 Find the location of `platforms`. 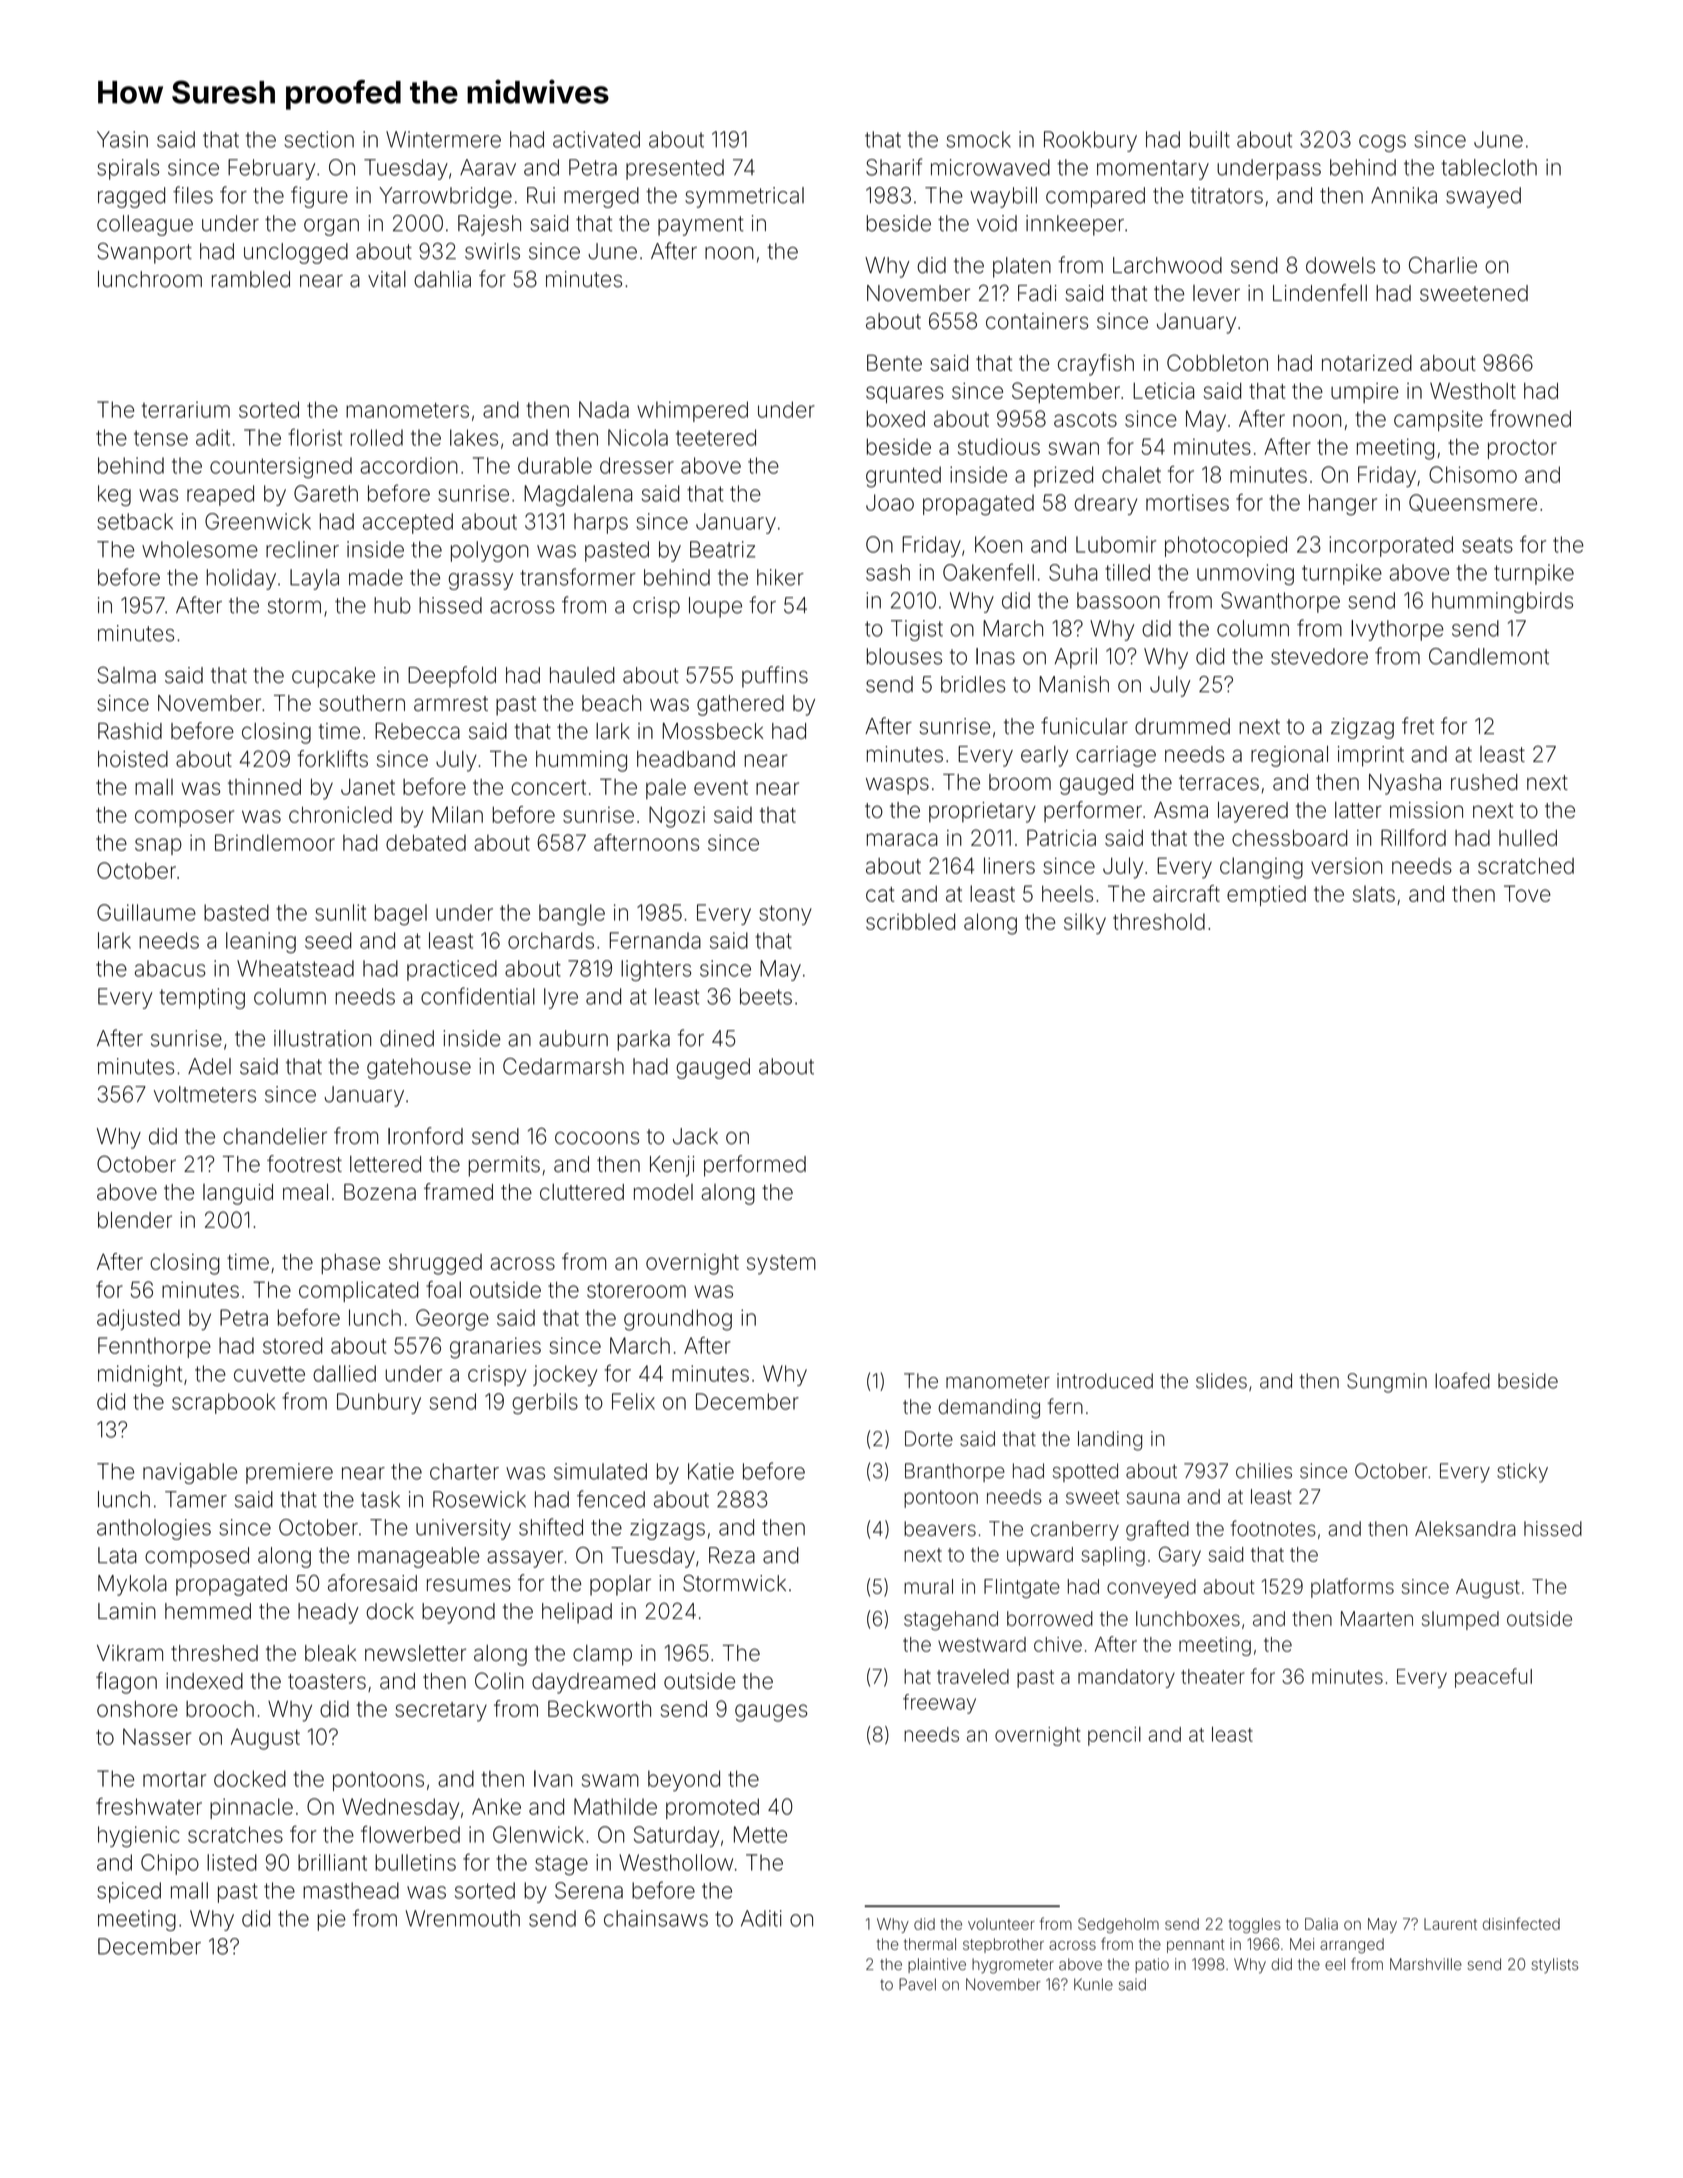

platforms is located at coordinates (1352, 1588).
